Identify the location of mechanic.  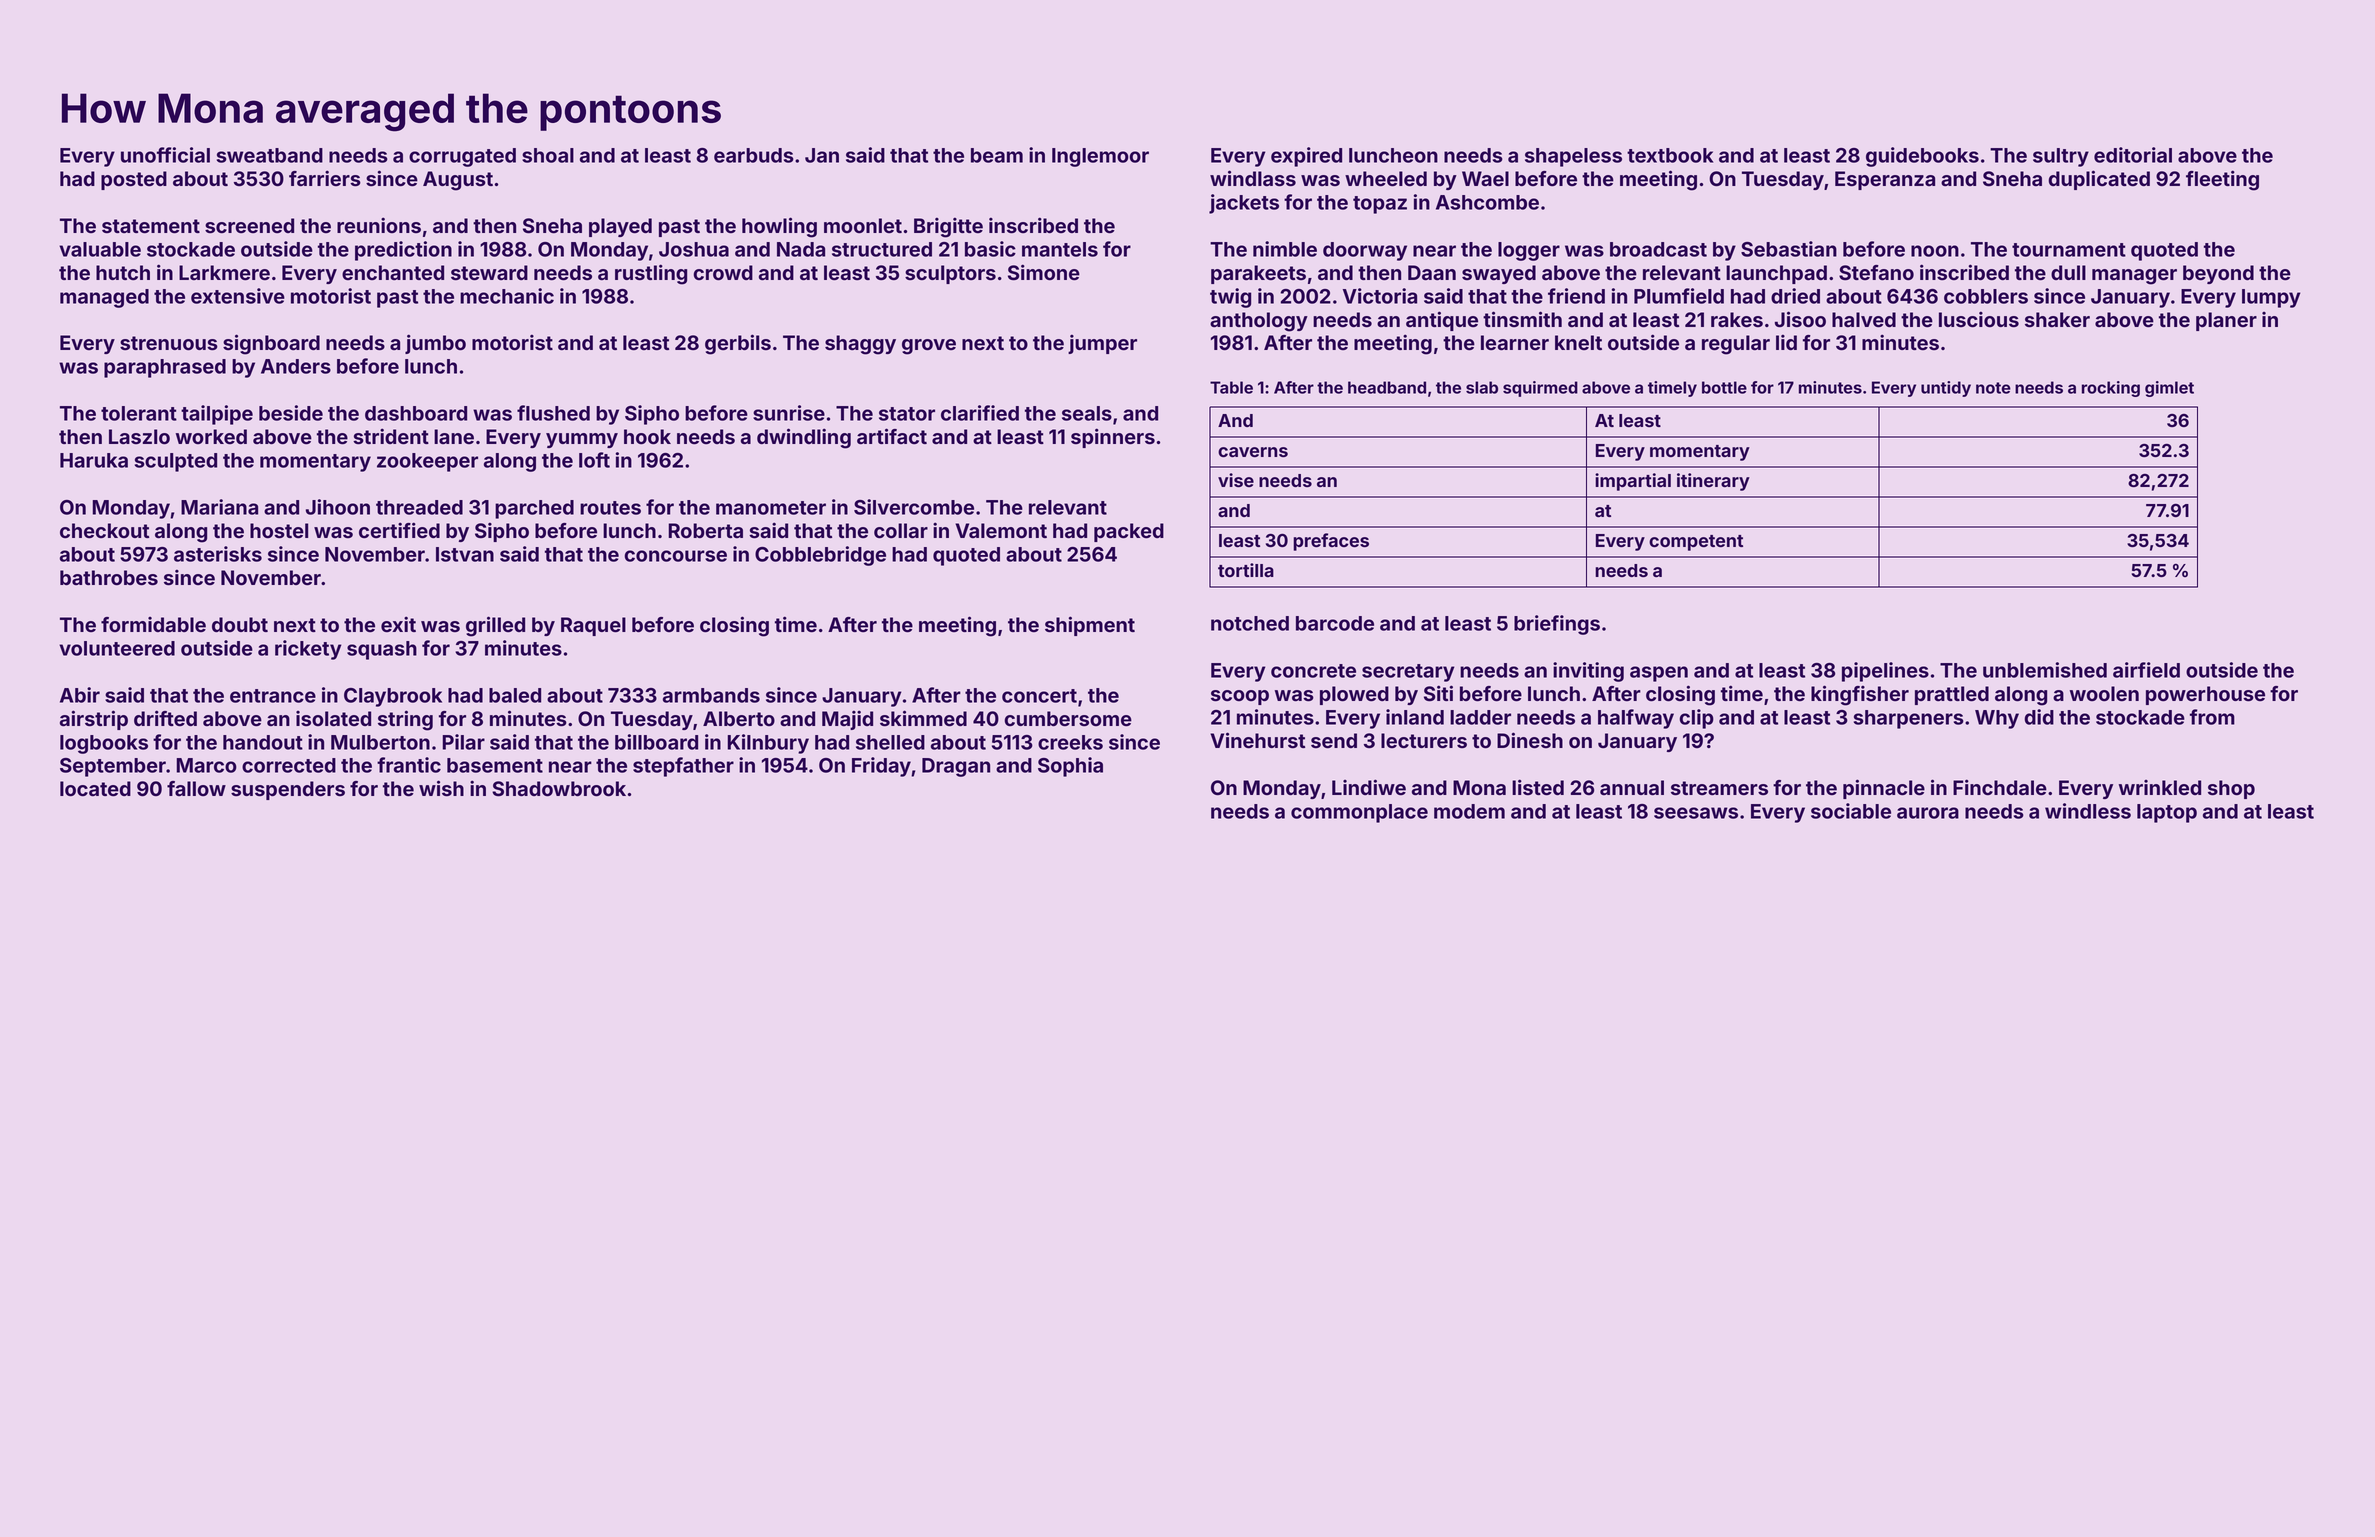
(507, 296).
